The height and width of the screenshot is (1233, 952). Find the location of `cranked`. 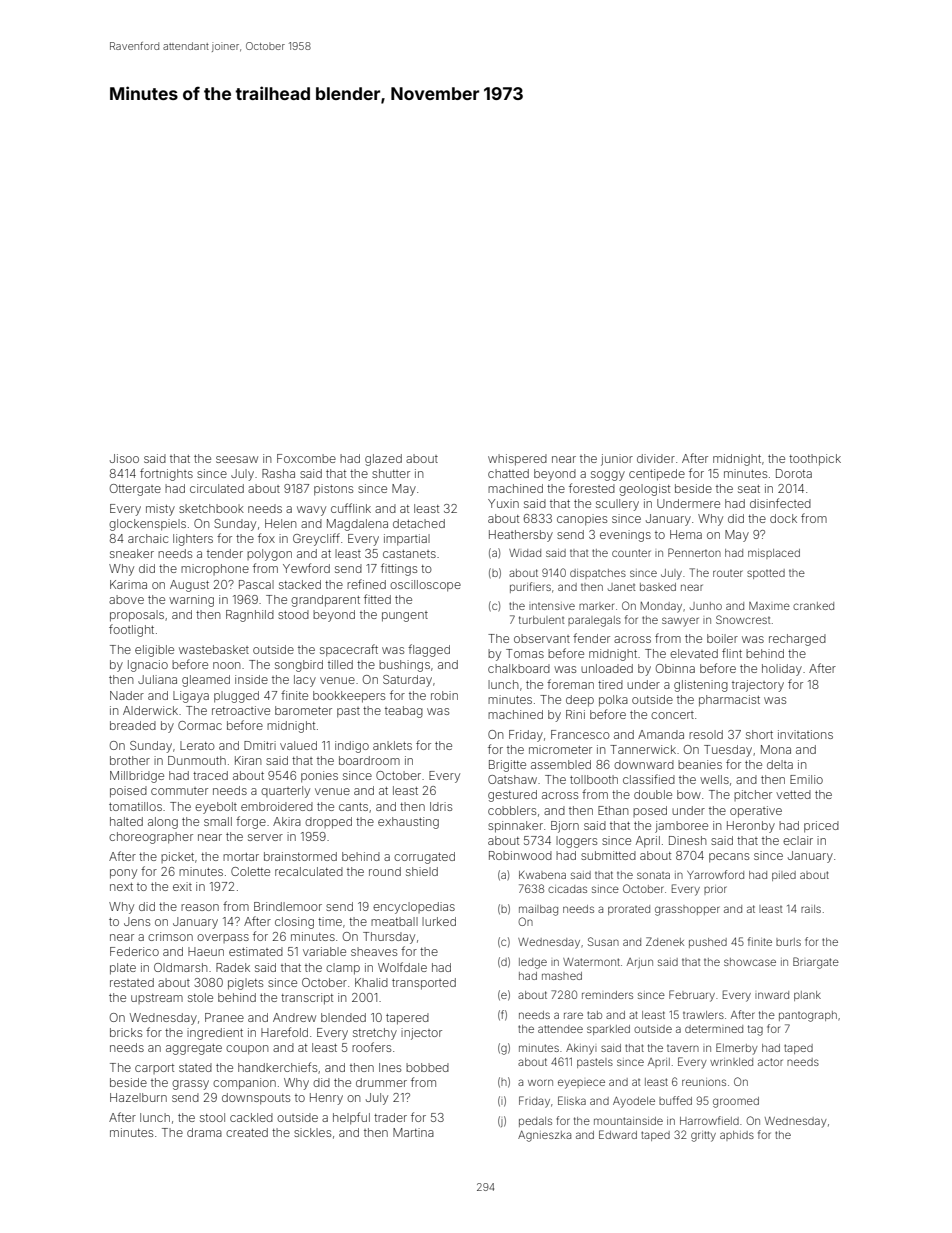

cranked is located at coordinates (813, 606).
